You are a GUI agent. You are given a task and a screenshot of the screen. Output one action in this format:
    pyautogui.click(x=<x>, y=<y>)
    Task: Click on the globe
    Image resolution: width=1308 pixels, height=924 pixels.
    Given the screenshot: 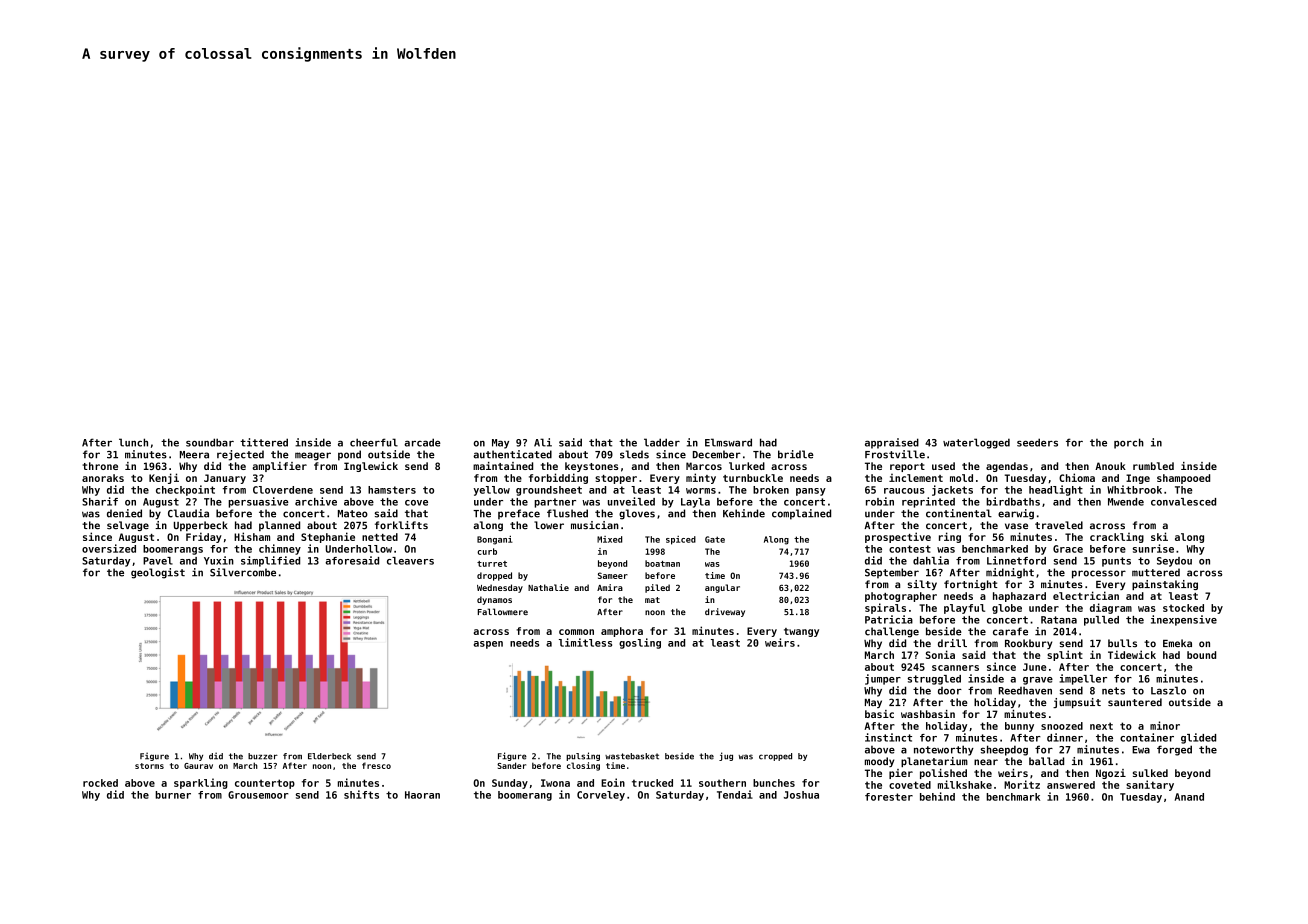 What is the action you would take?
    pyautogui.click(x=1007, y=609)
